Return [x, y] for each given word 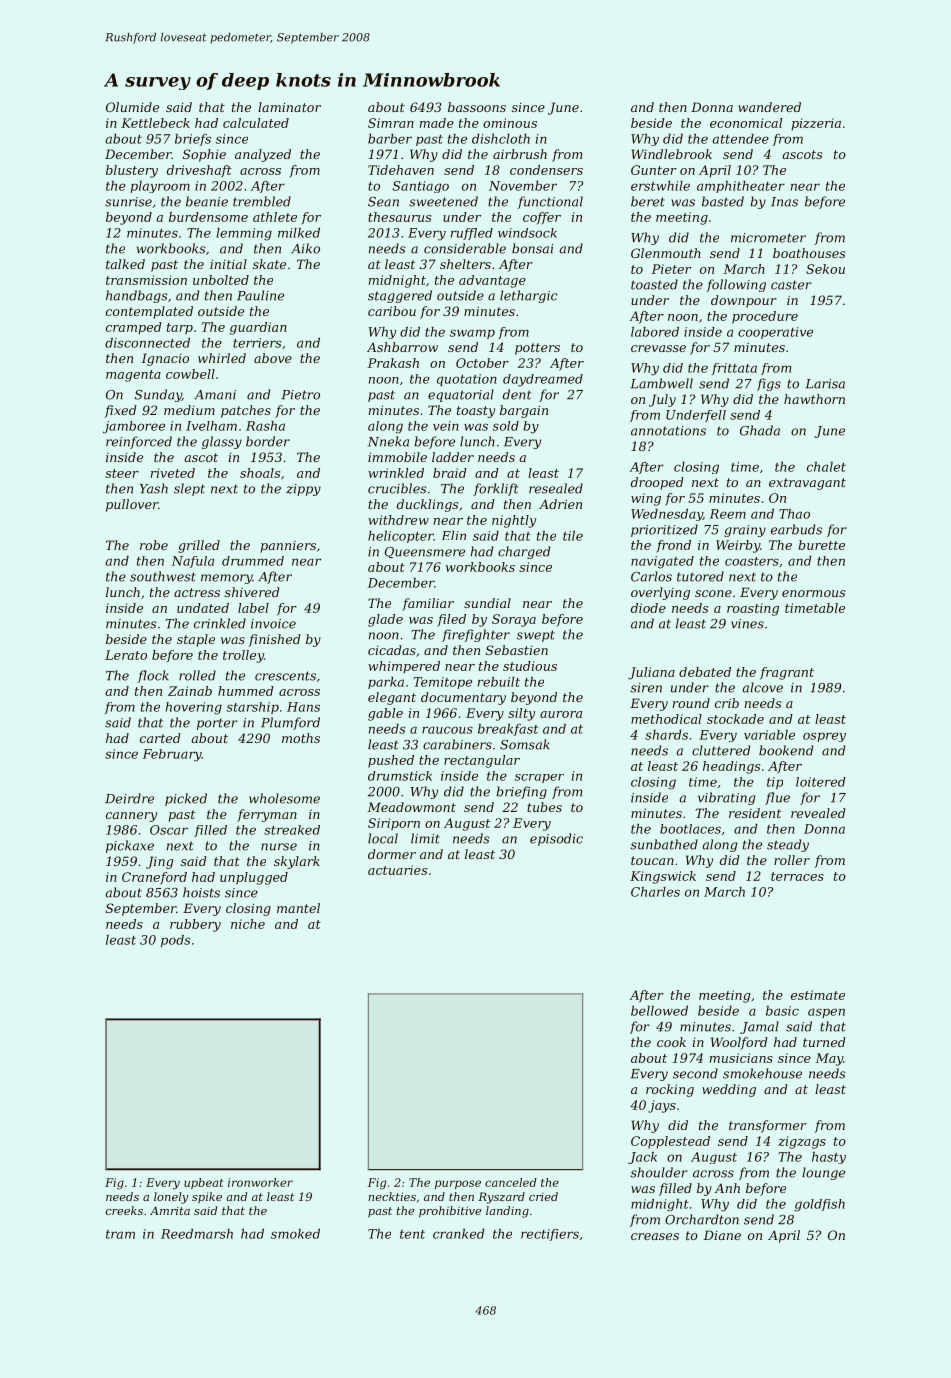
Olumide [132, 107]
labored [655, 332]
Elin [454, 535]
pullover [132, 505]
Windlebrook [672, 154]
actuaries [397, 870]
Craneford [154, 878]
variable [769, 735]
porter [217, 724]
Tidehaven [401, 170]
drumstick [400, 776]
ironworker [260, 1182]
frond [673, 546]
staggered [400, 296]
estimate [818, 995]
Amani [215, 395]
